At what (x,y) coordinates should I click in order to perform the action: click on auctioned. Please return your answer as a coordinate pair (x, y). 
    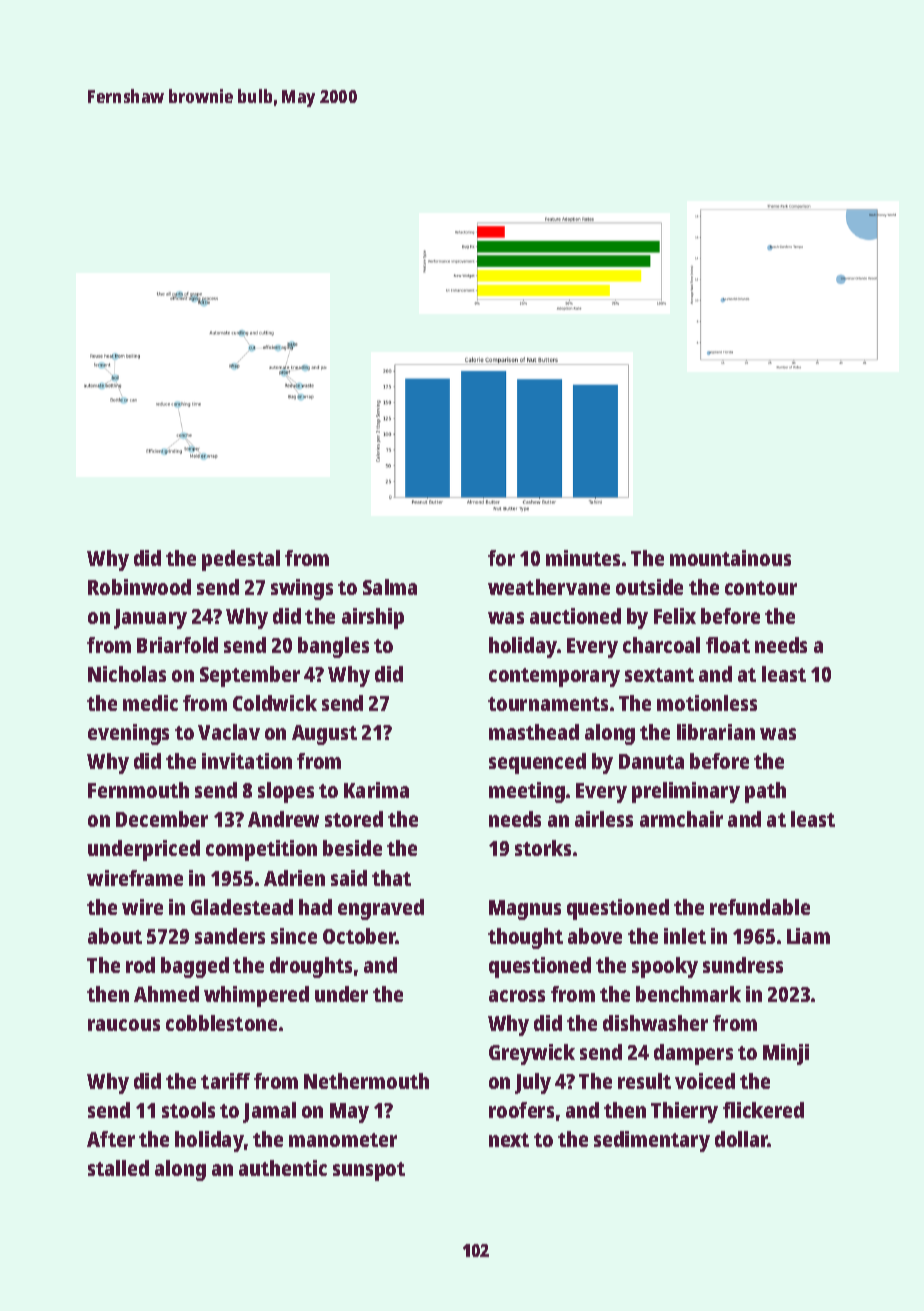
    Looking at the image, I should click on (575, 616).
